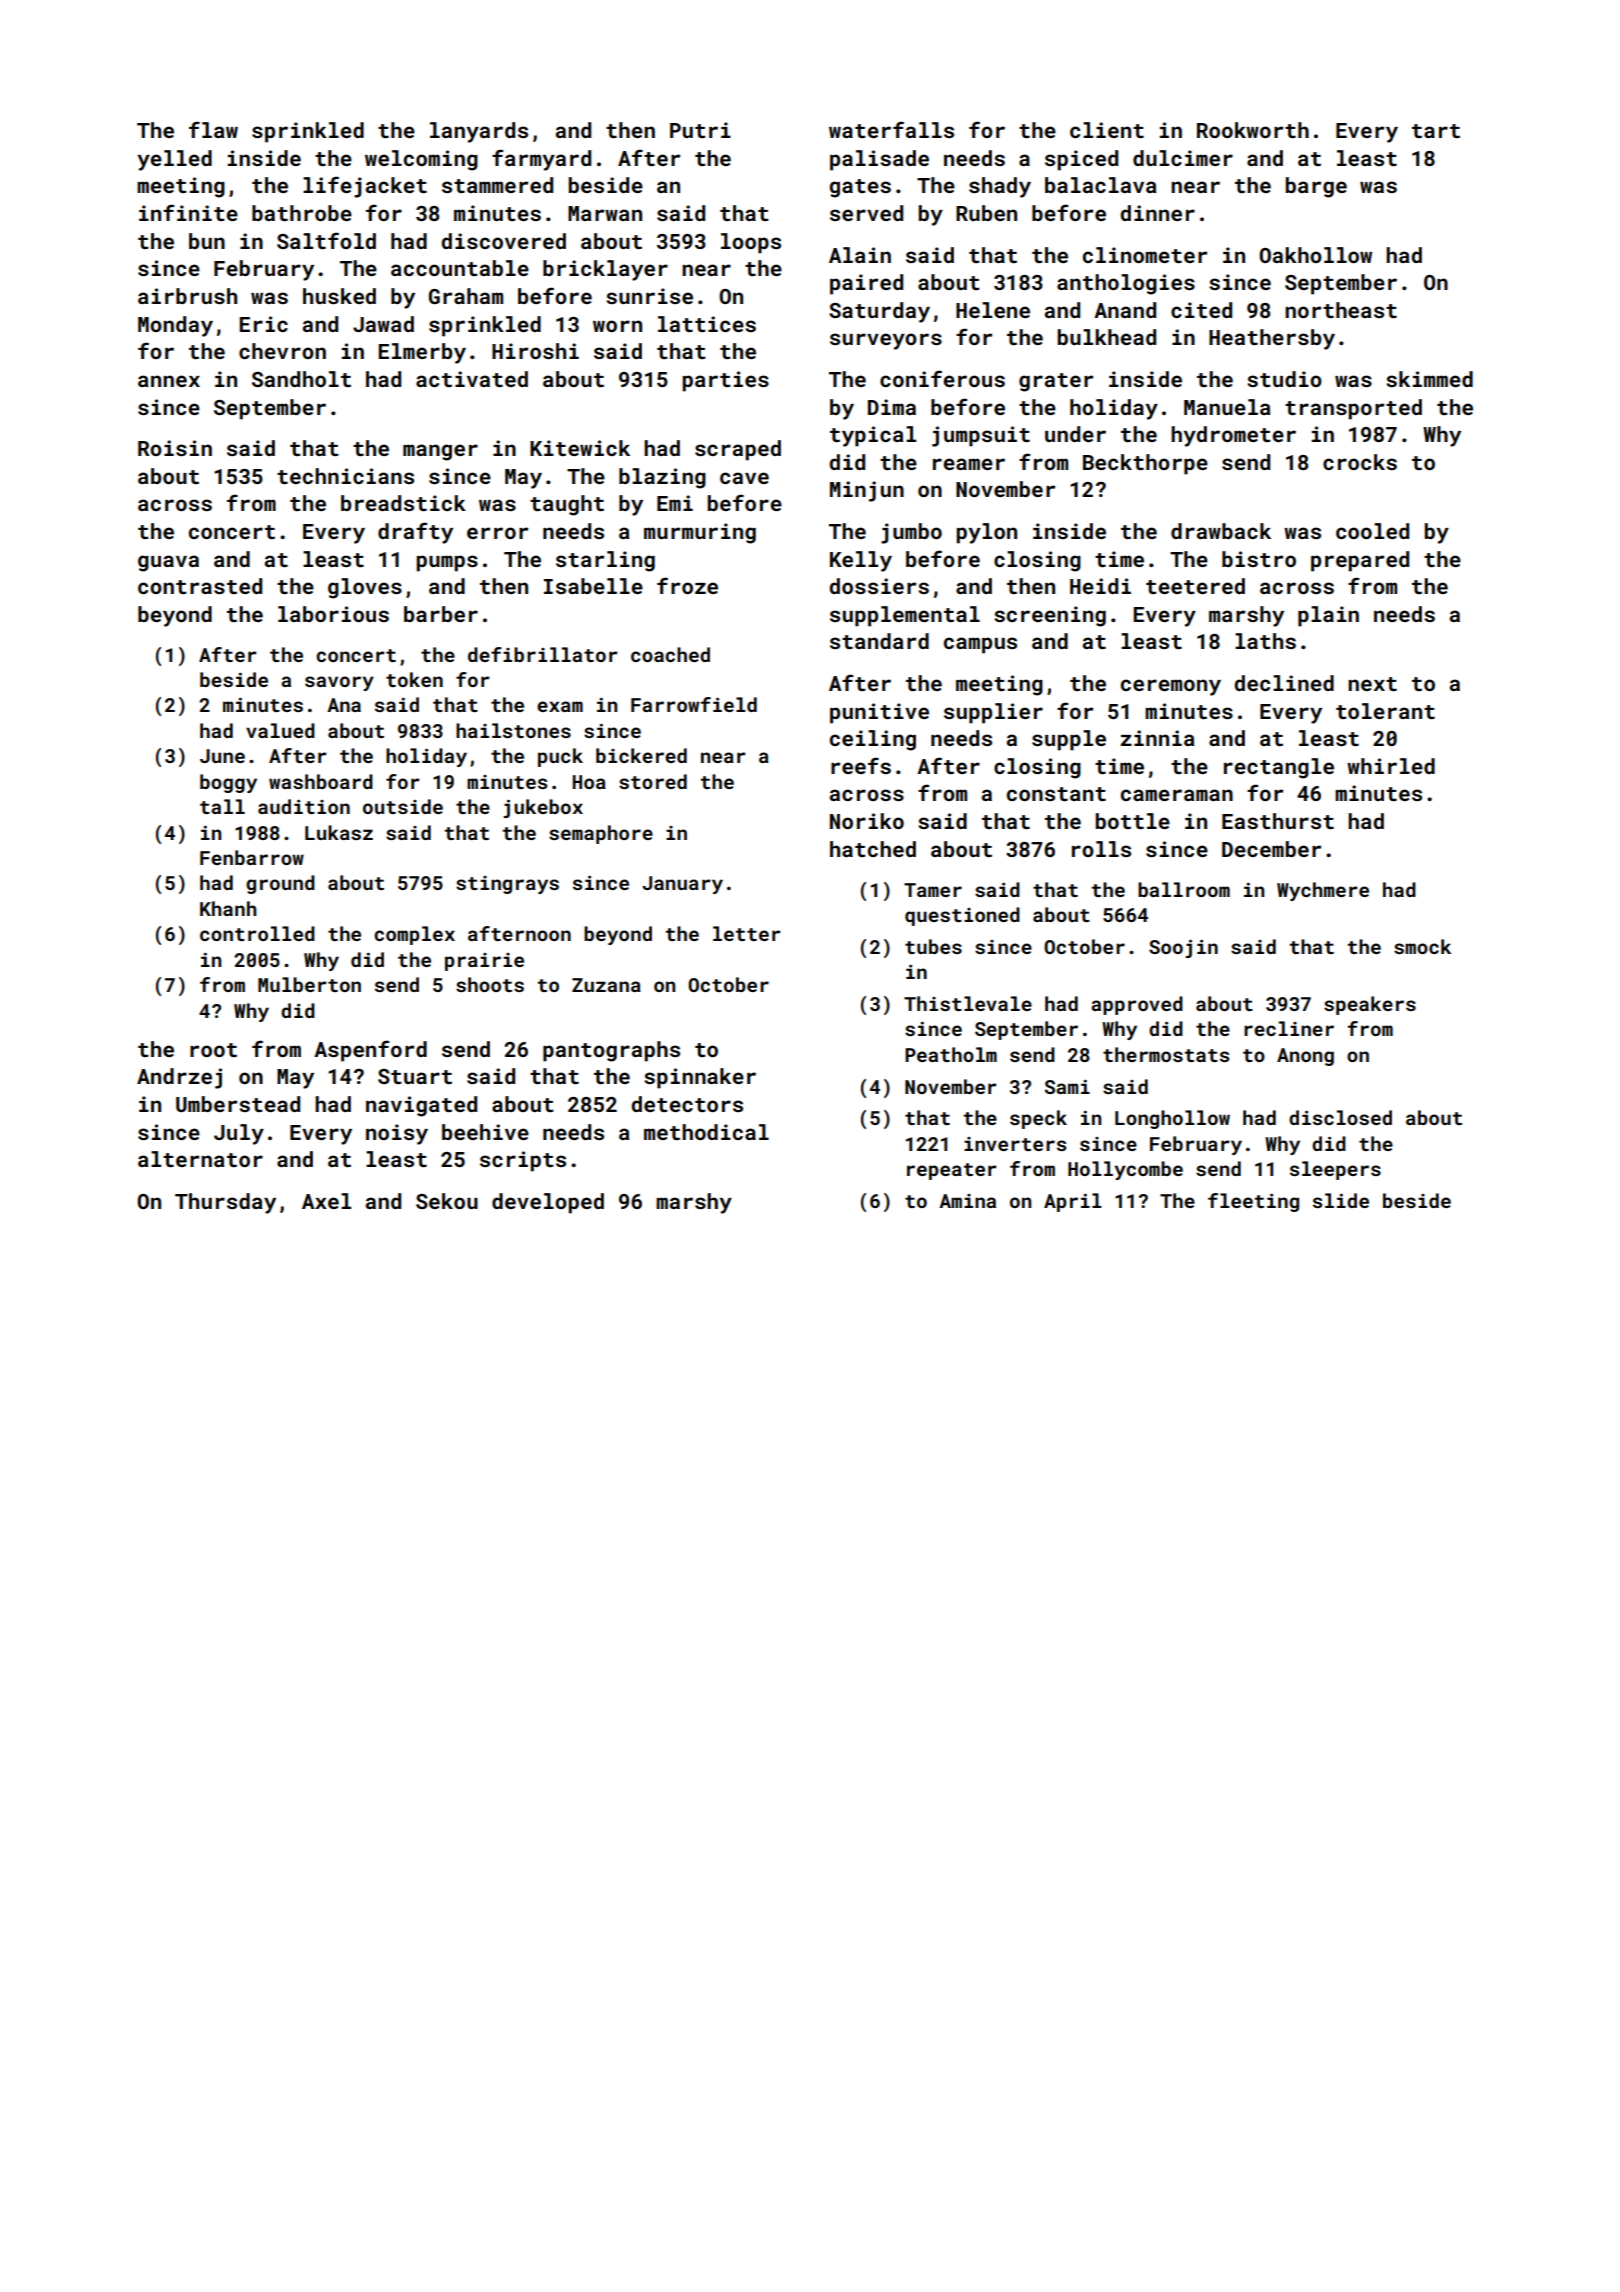 The height and width of the image is (2292, 1620). What do you see at coordinates (321, 781) in the image?
I see `washboard` at bounding box center [321, 781].
